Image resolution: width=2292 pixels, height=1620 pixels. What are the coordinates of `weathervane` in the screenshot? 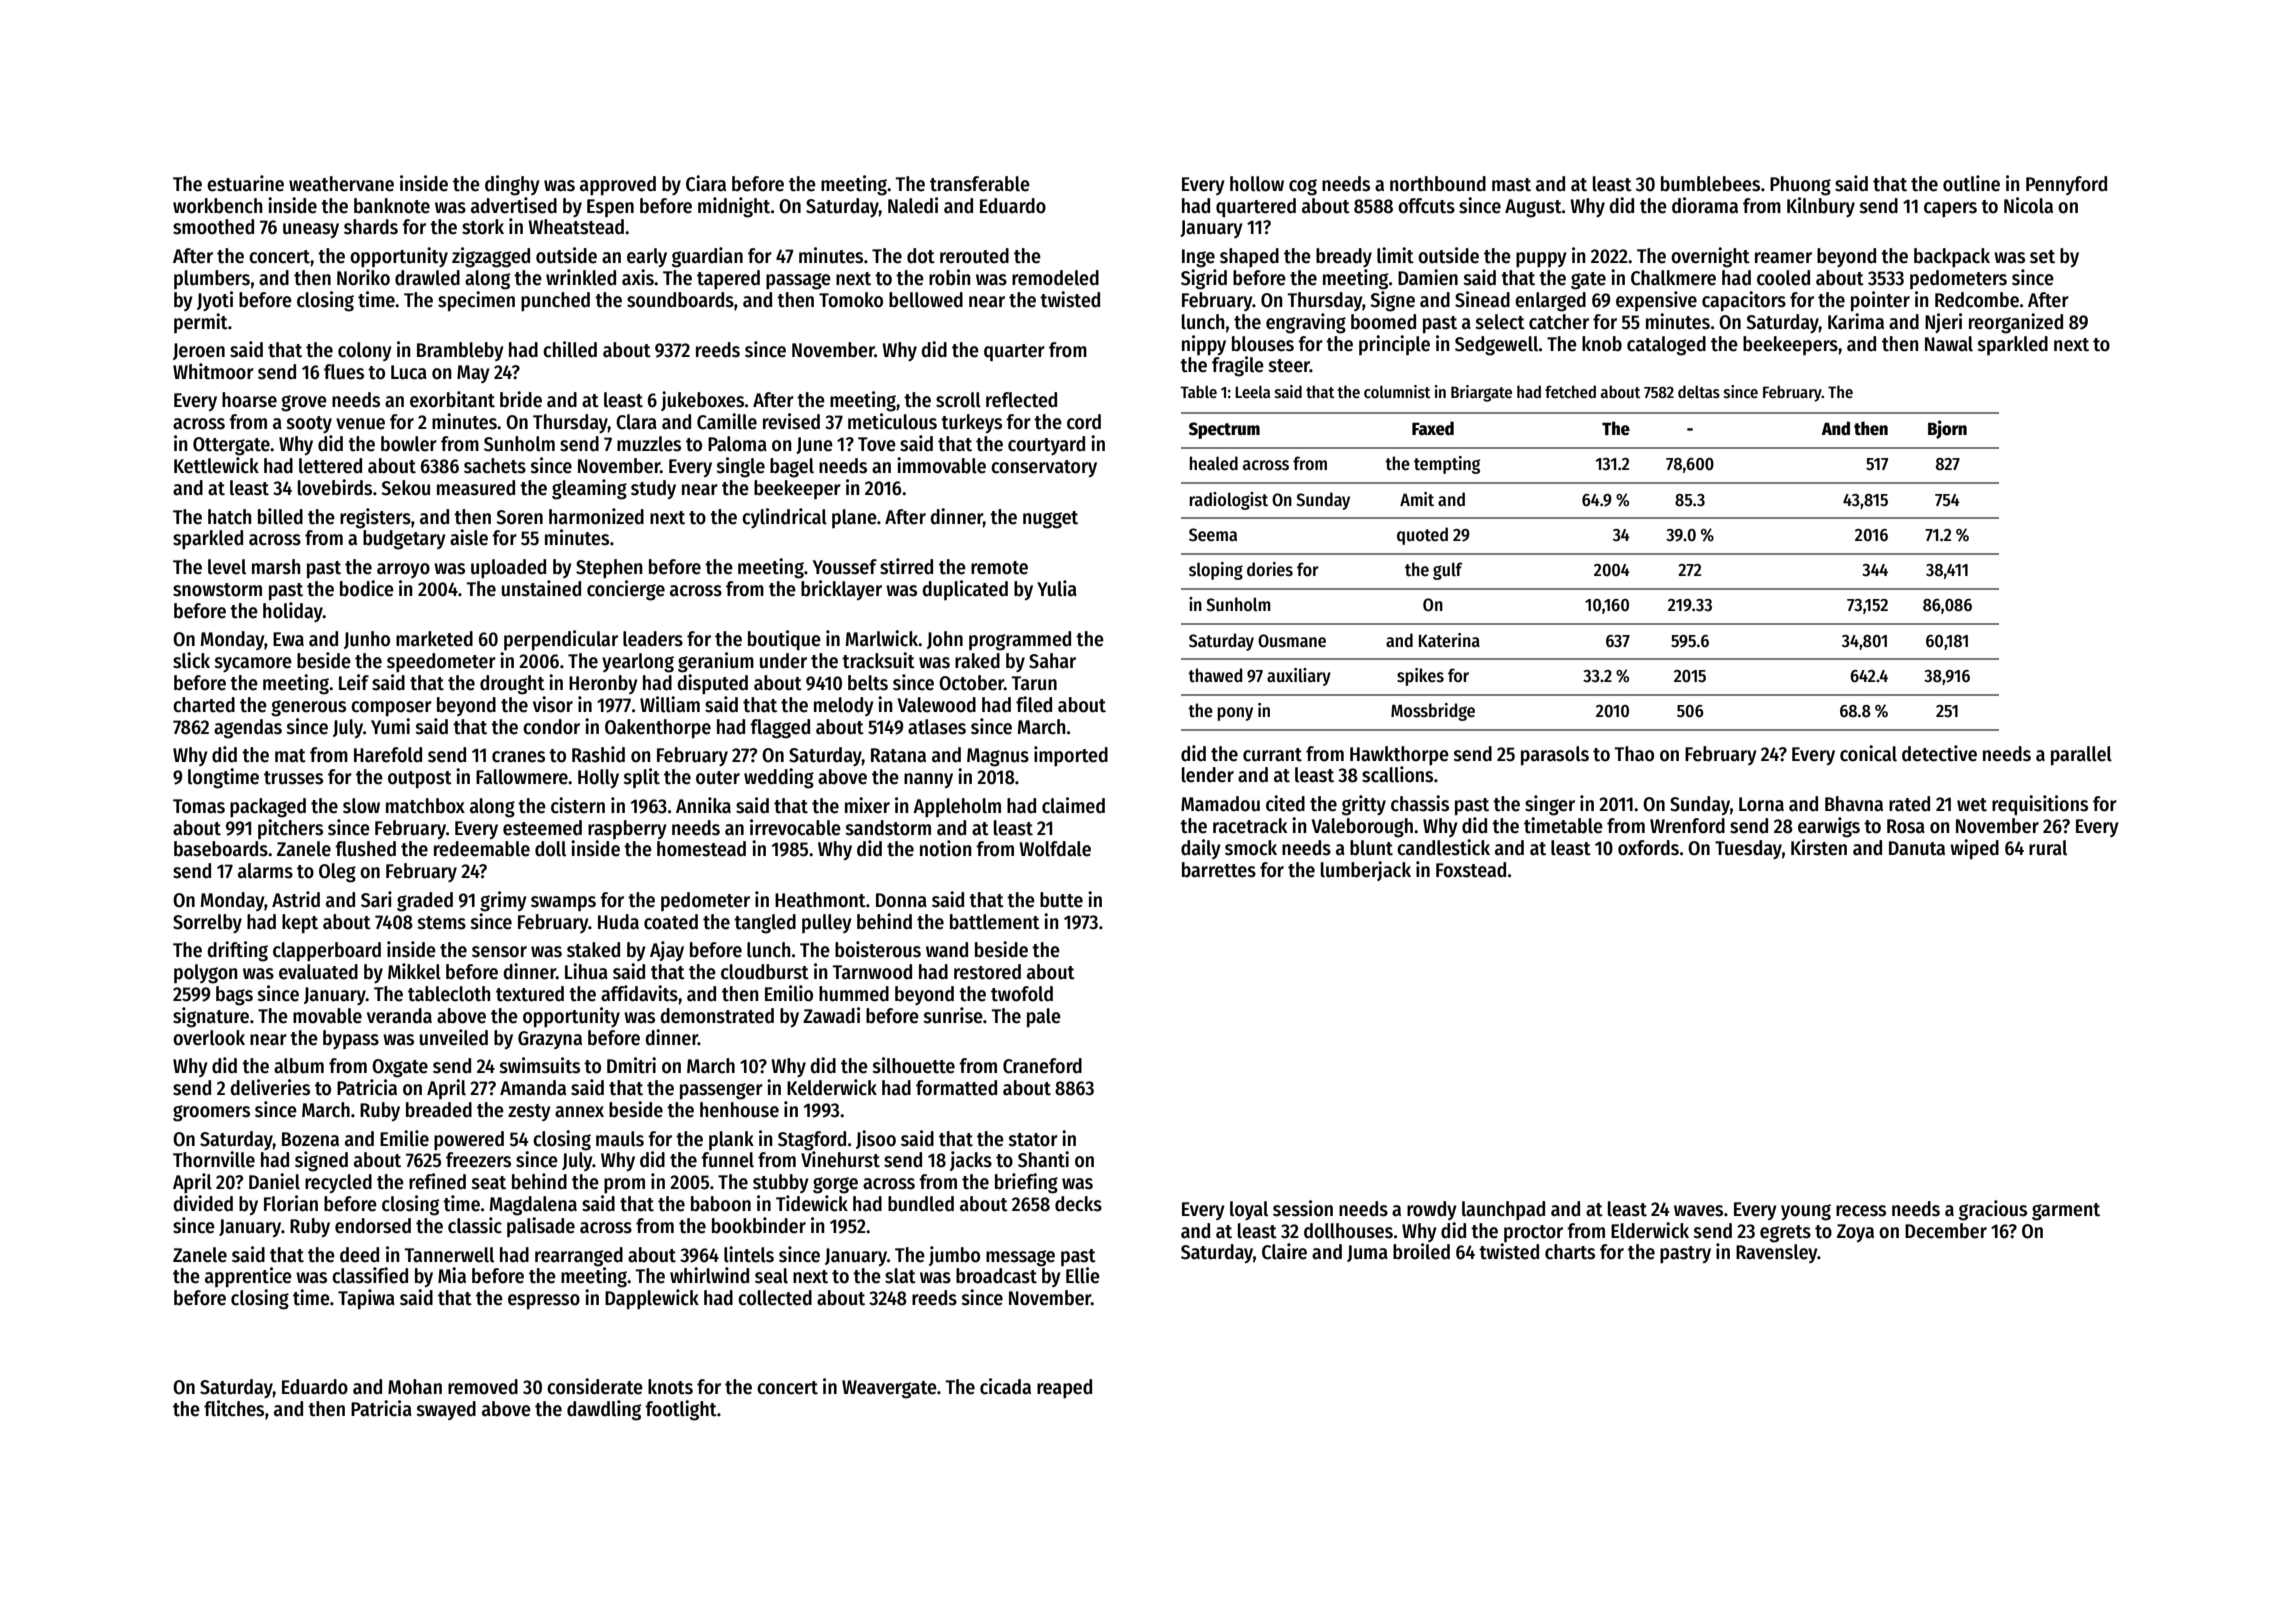 It's located at (341, 184).
